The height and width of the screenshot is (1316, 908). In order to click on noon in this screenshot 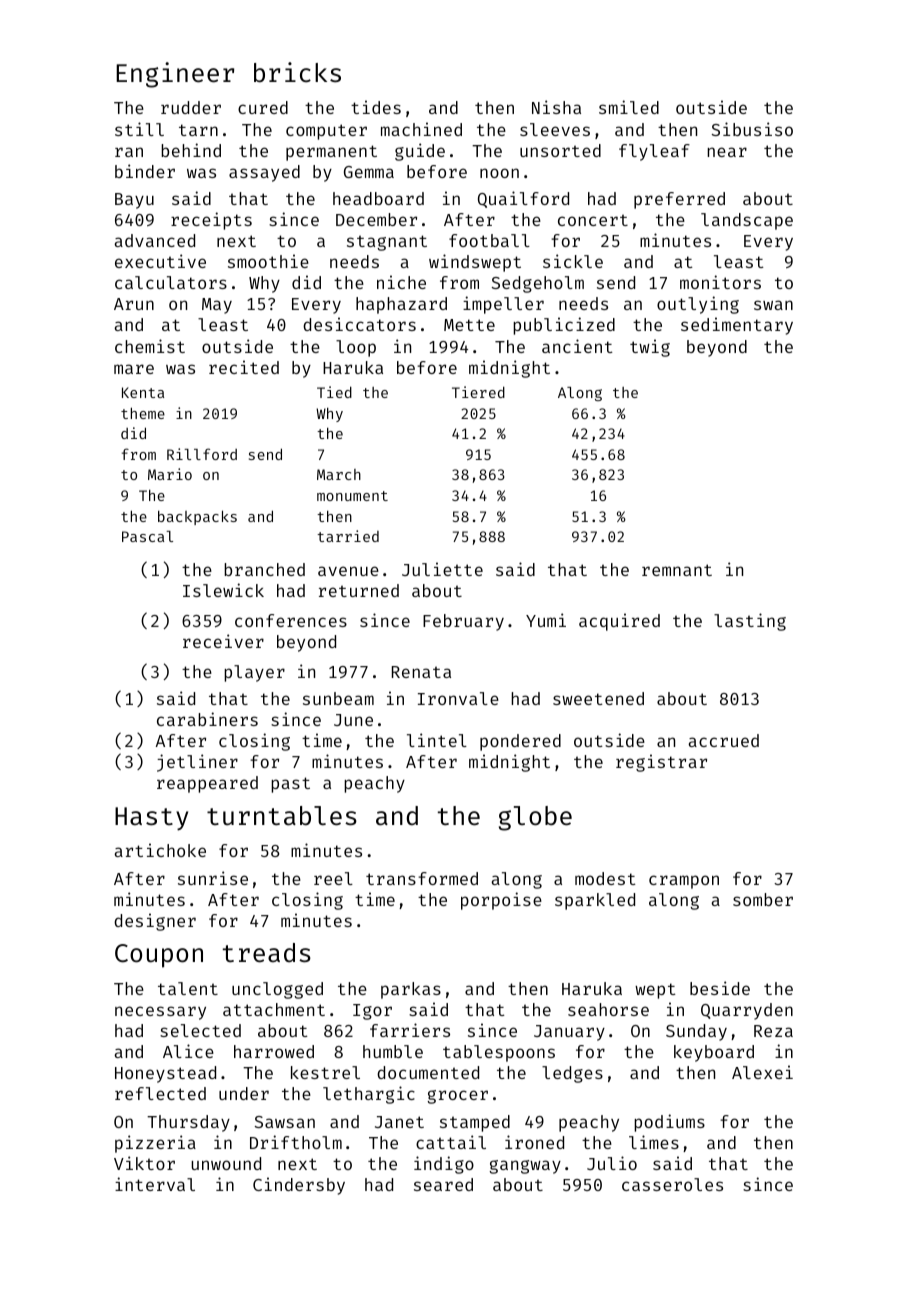, I will do `click(499, 173)`.
